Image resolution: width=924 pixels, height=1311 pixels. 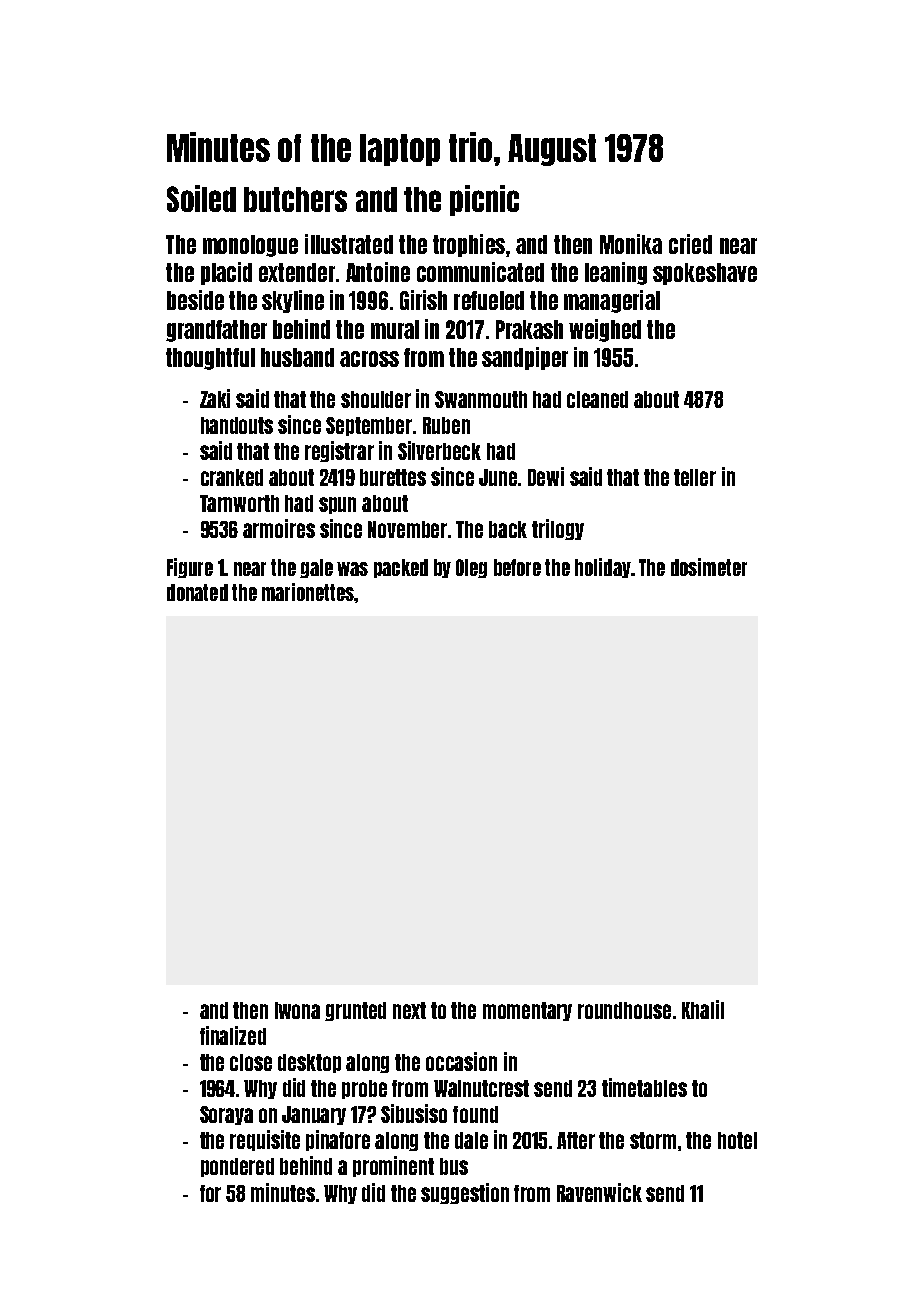 I want to click on Figure, so click(x=190, y=568).
